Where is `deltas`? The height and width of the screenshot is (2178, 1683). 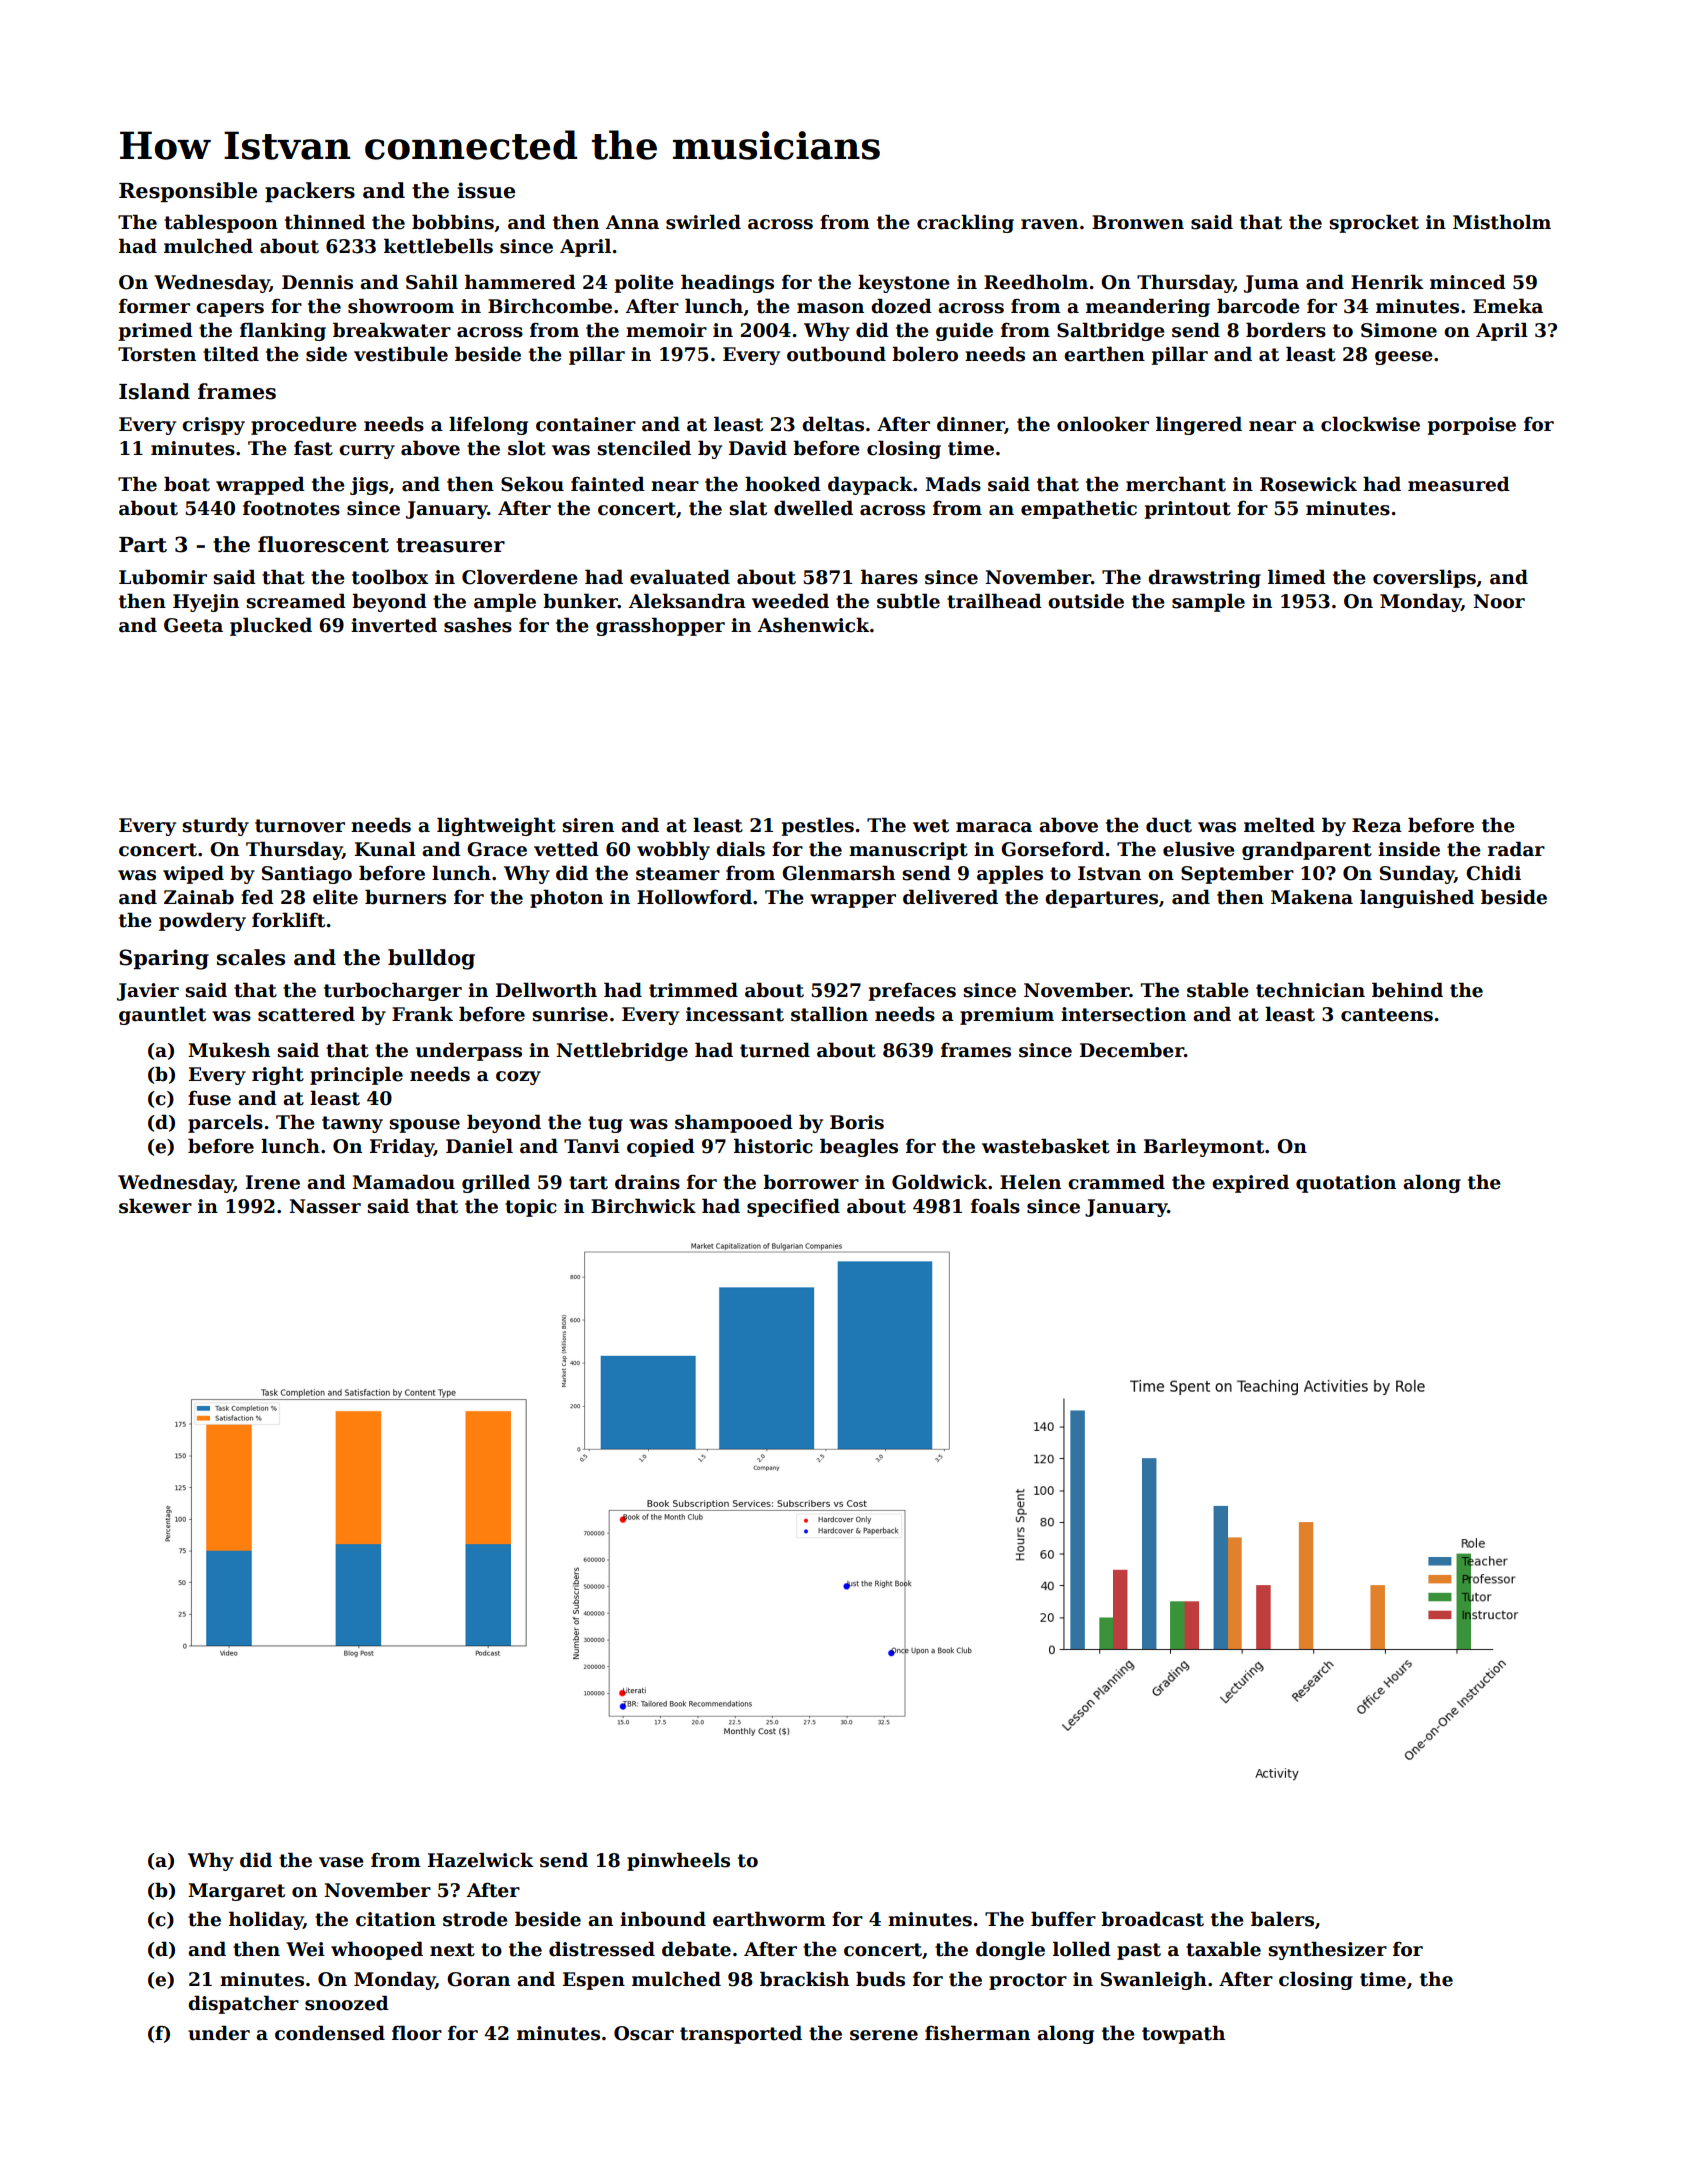
deltas is located at coordinates (833, 424).
